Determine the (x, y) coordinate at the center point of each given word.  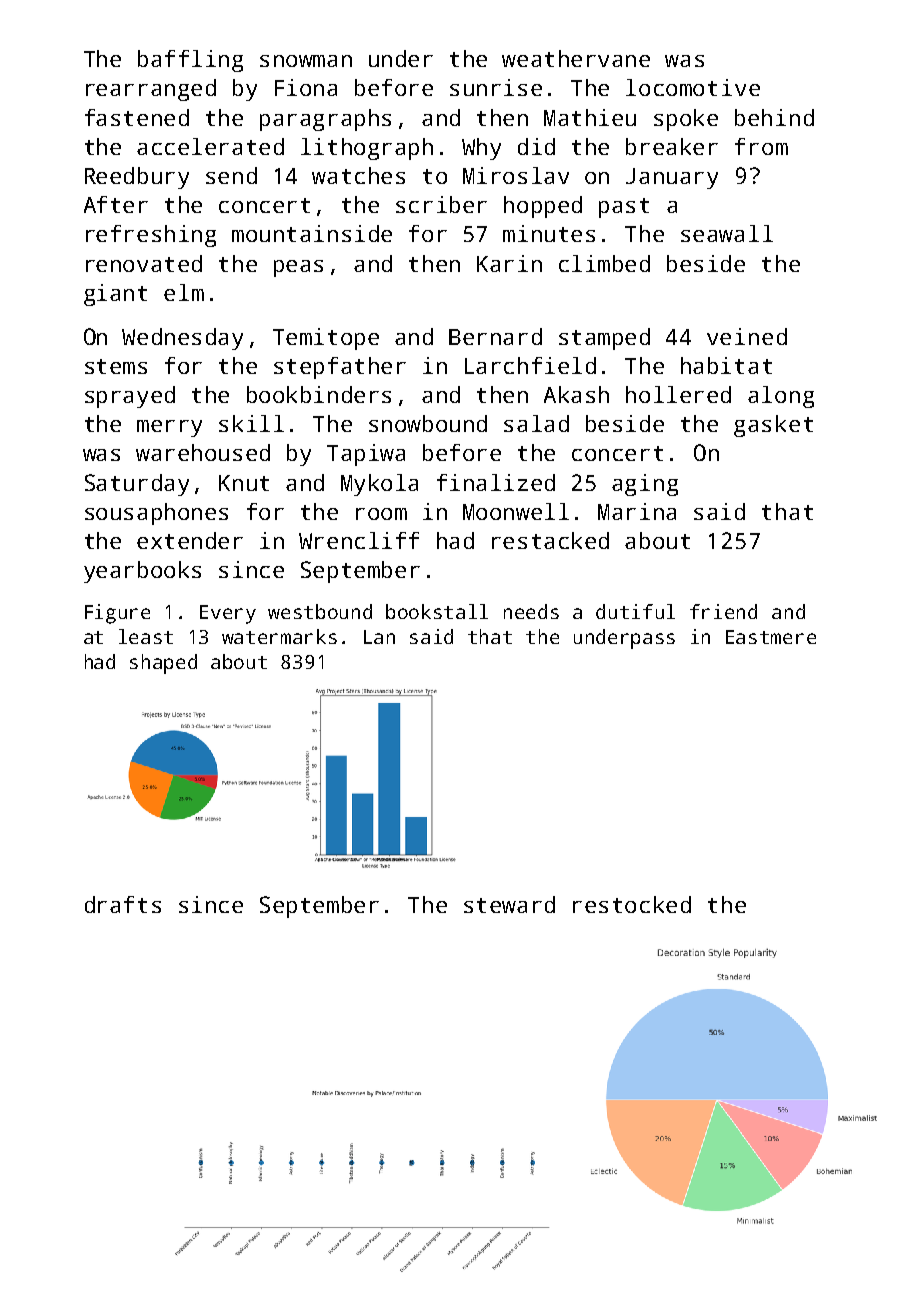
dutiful (635, 611)
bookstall (437, 611)
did (536, 146)
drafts (123, 904)
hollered (678, 394)
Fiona (306, 87)
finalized (496, 482)
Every (228, 614)
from (761, 146)
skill (251, 423)
